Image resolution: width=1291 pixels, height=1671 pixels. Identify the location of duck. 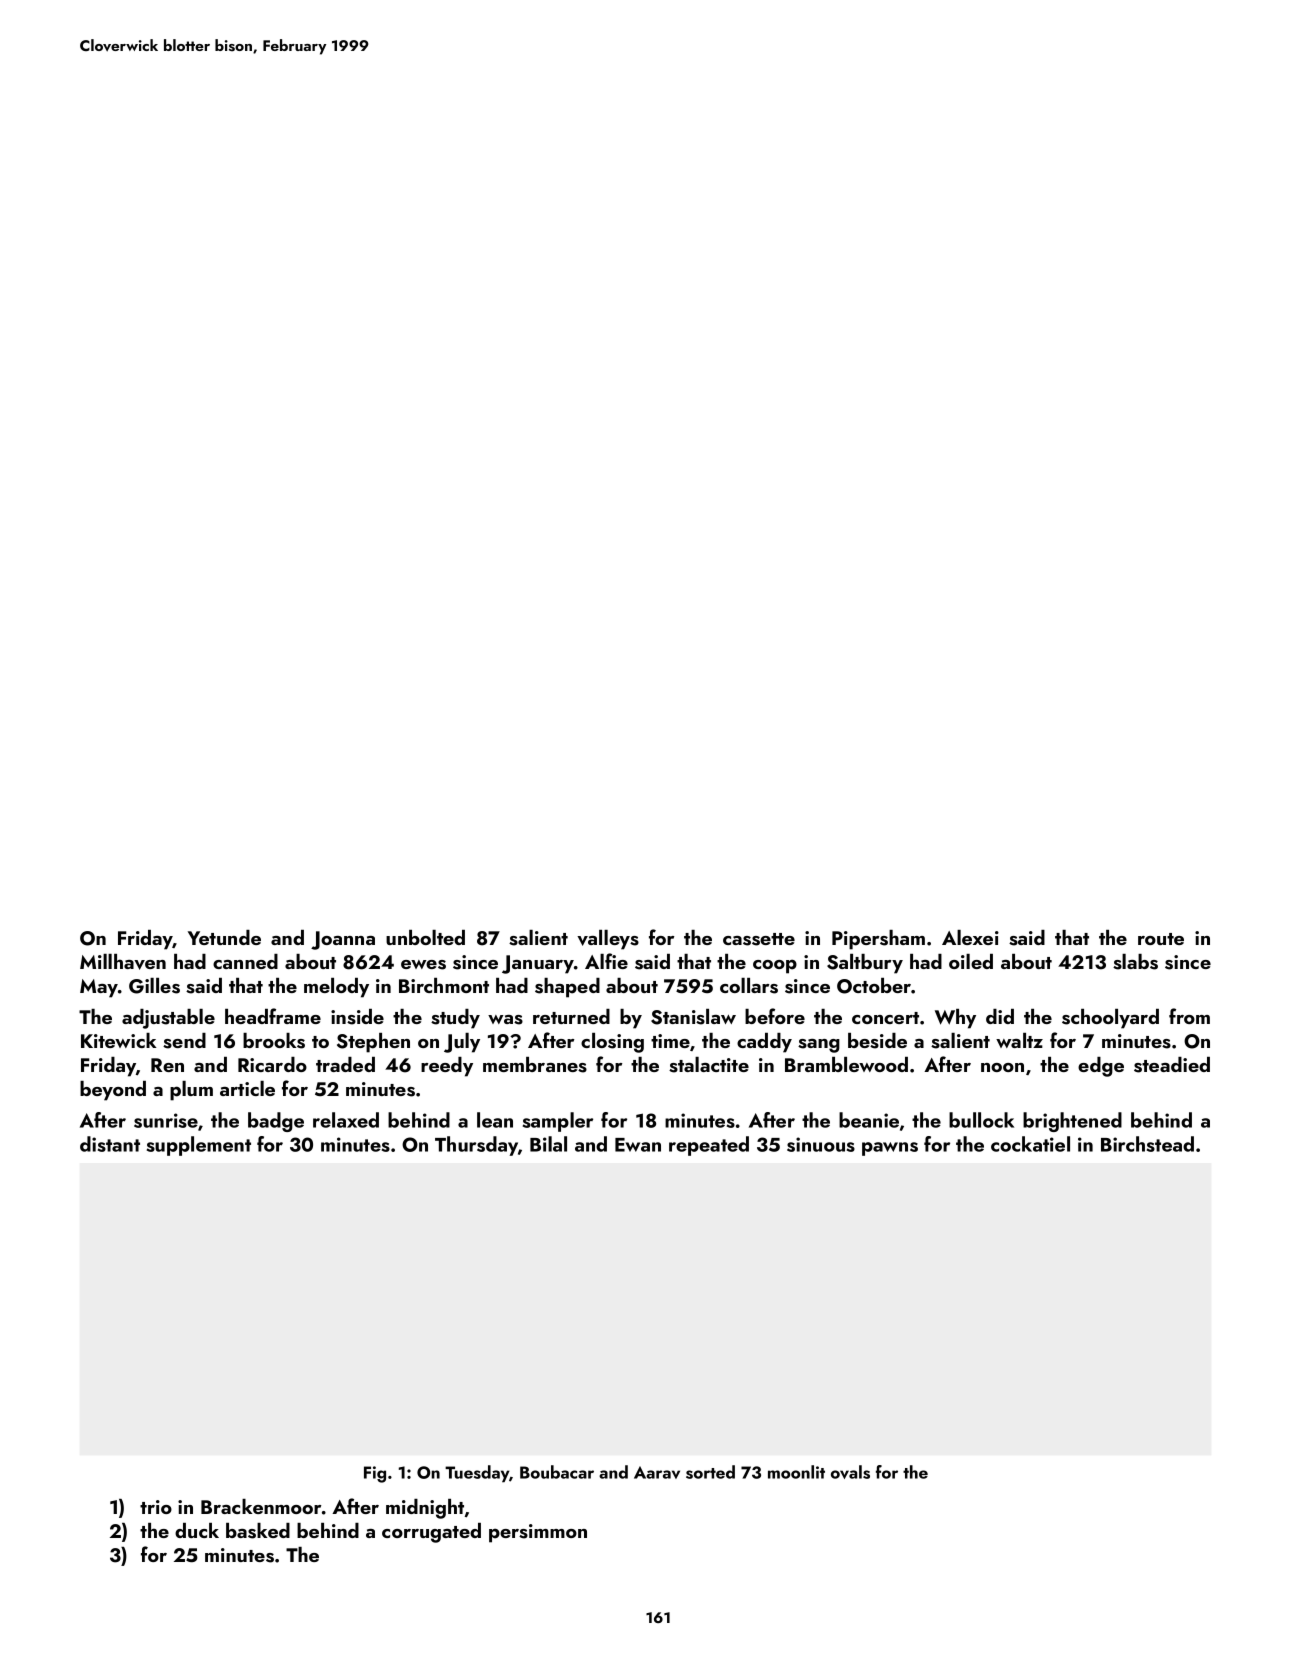
(197, 1530).
